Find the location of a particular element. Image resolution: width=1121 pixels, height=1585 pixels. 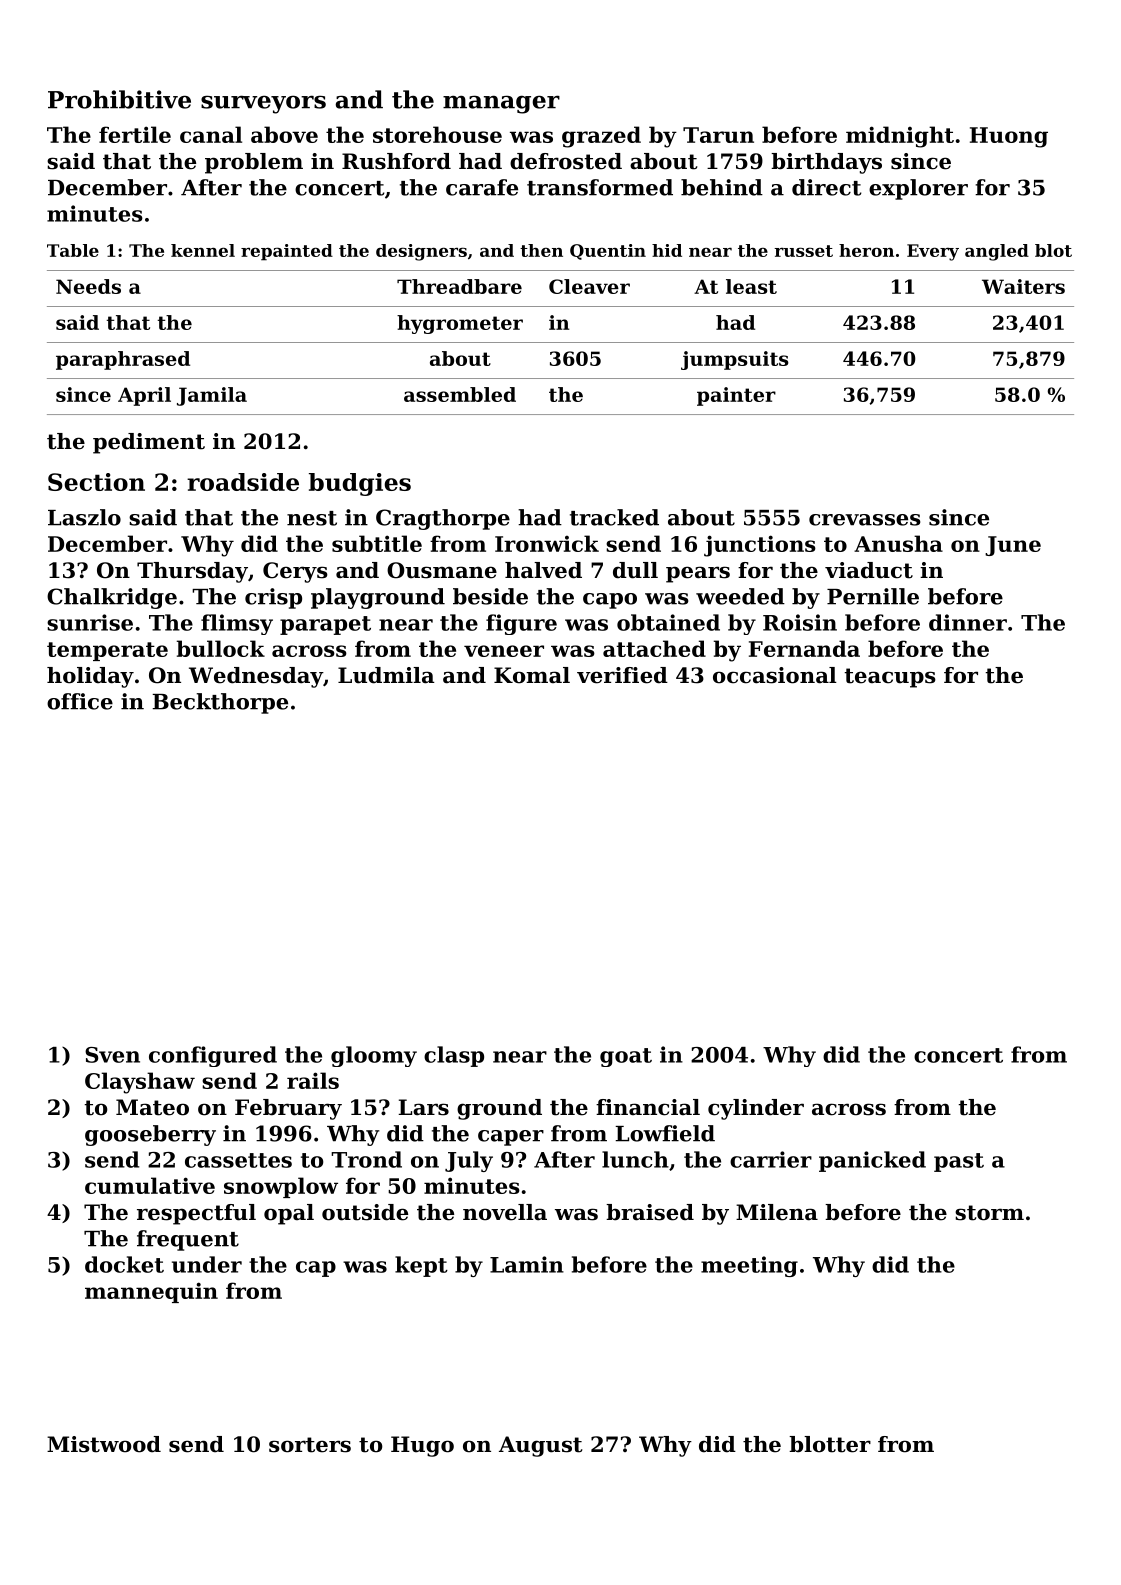

midnight is located at coordinates (900, 137).
